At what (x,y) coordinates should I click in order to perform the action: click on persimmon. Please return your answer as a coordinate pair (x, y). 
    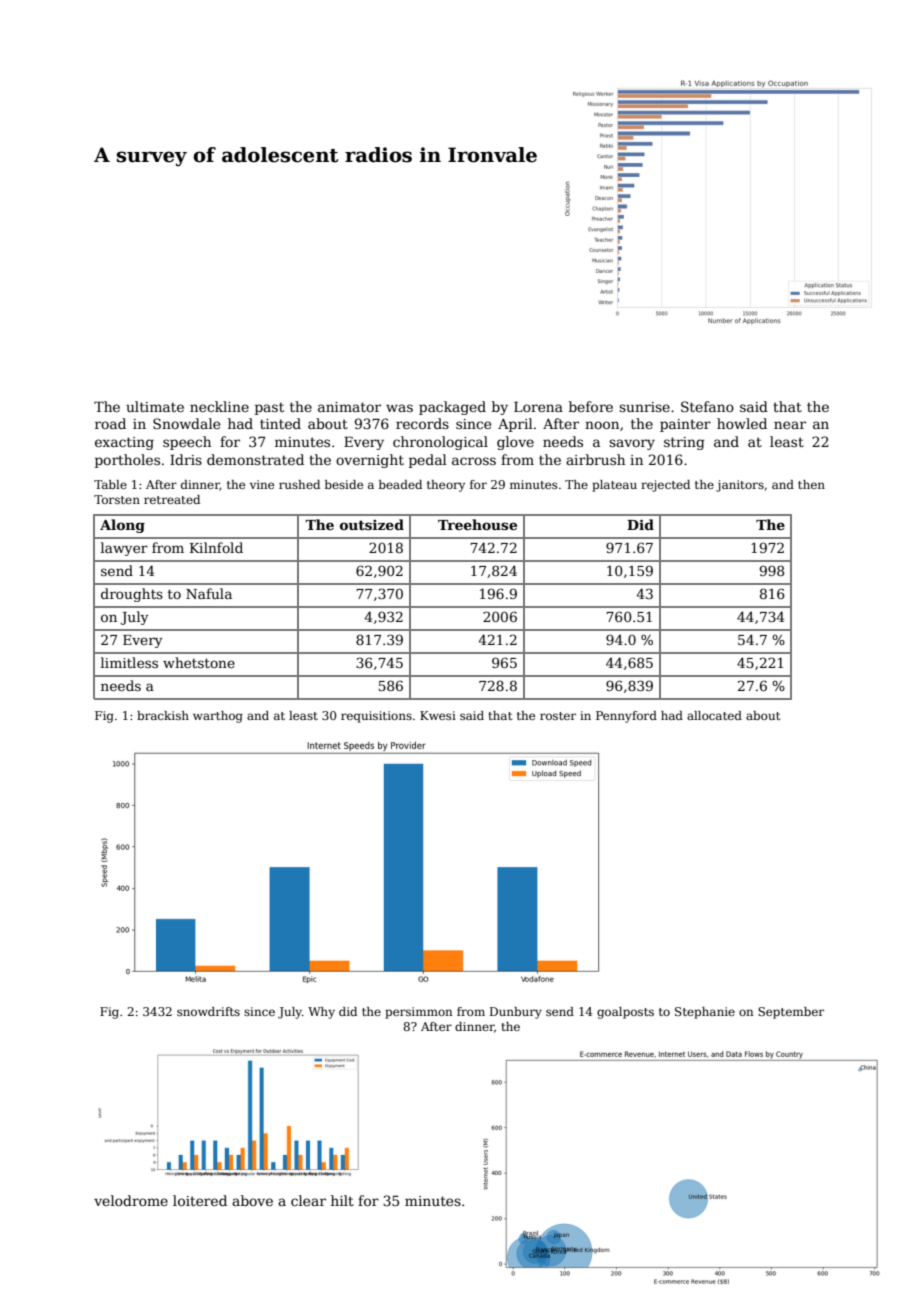
    Looking at the image, I should click on (418, 1013).
